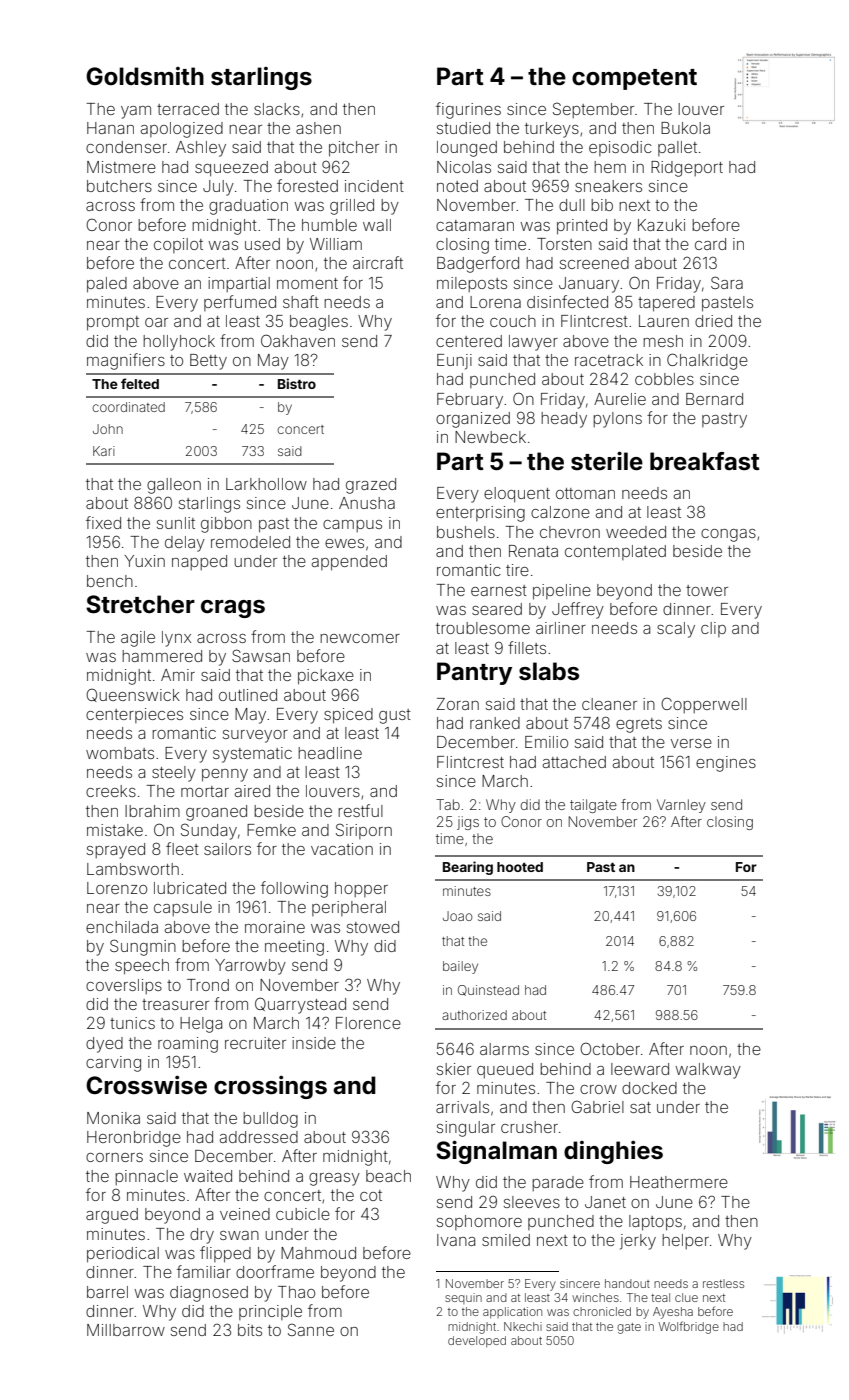  Describe the element at coordinates (681, 806) in the screenshot. I see `Varnley` at that location.
